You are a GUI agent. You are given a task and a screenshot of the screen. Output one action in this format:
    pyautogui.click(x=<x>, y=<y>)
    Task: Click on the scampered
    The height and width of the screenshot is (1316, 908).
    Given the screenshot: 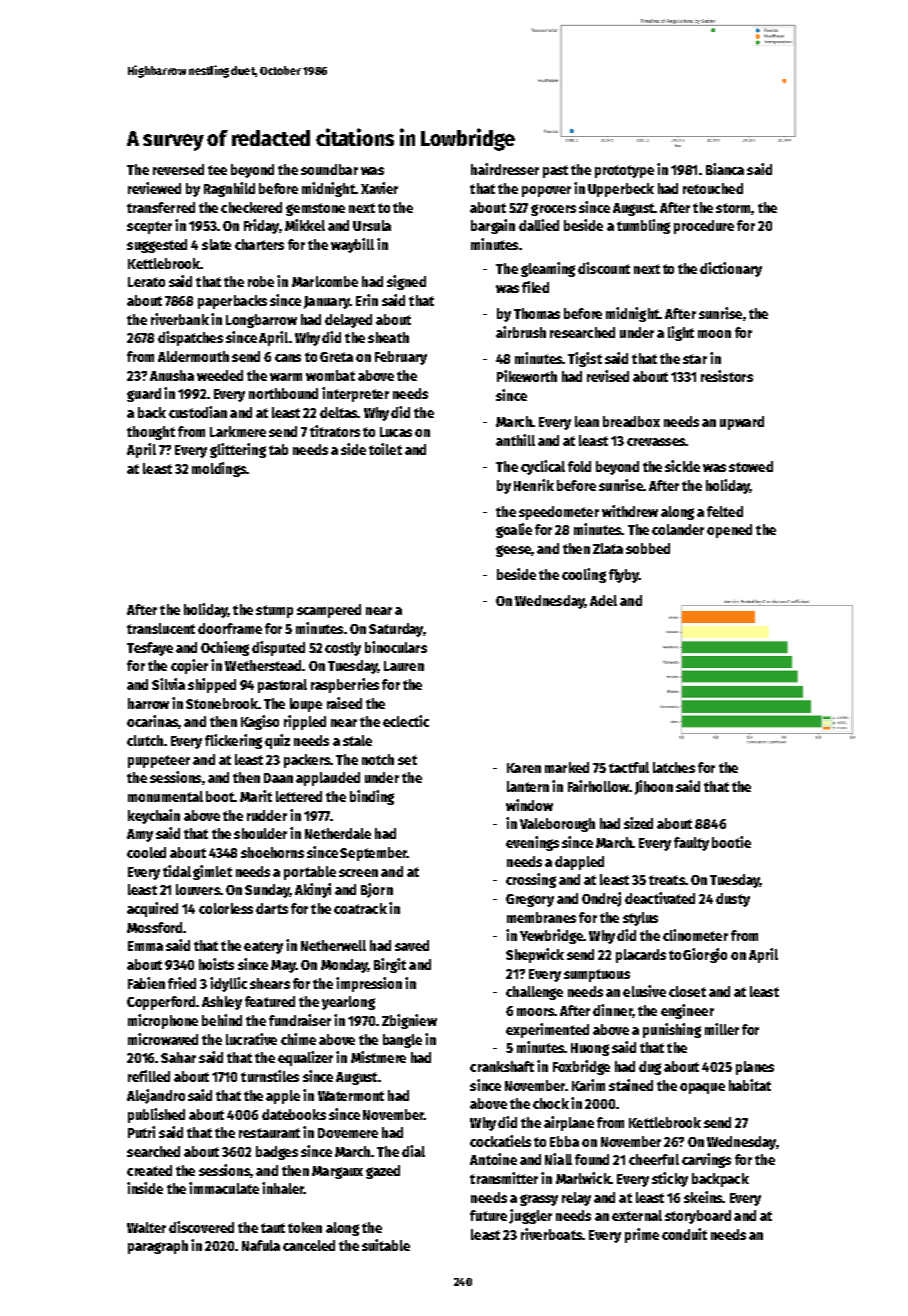 What is the action you would take?
    pyautogui.click(x=329, y=611)
